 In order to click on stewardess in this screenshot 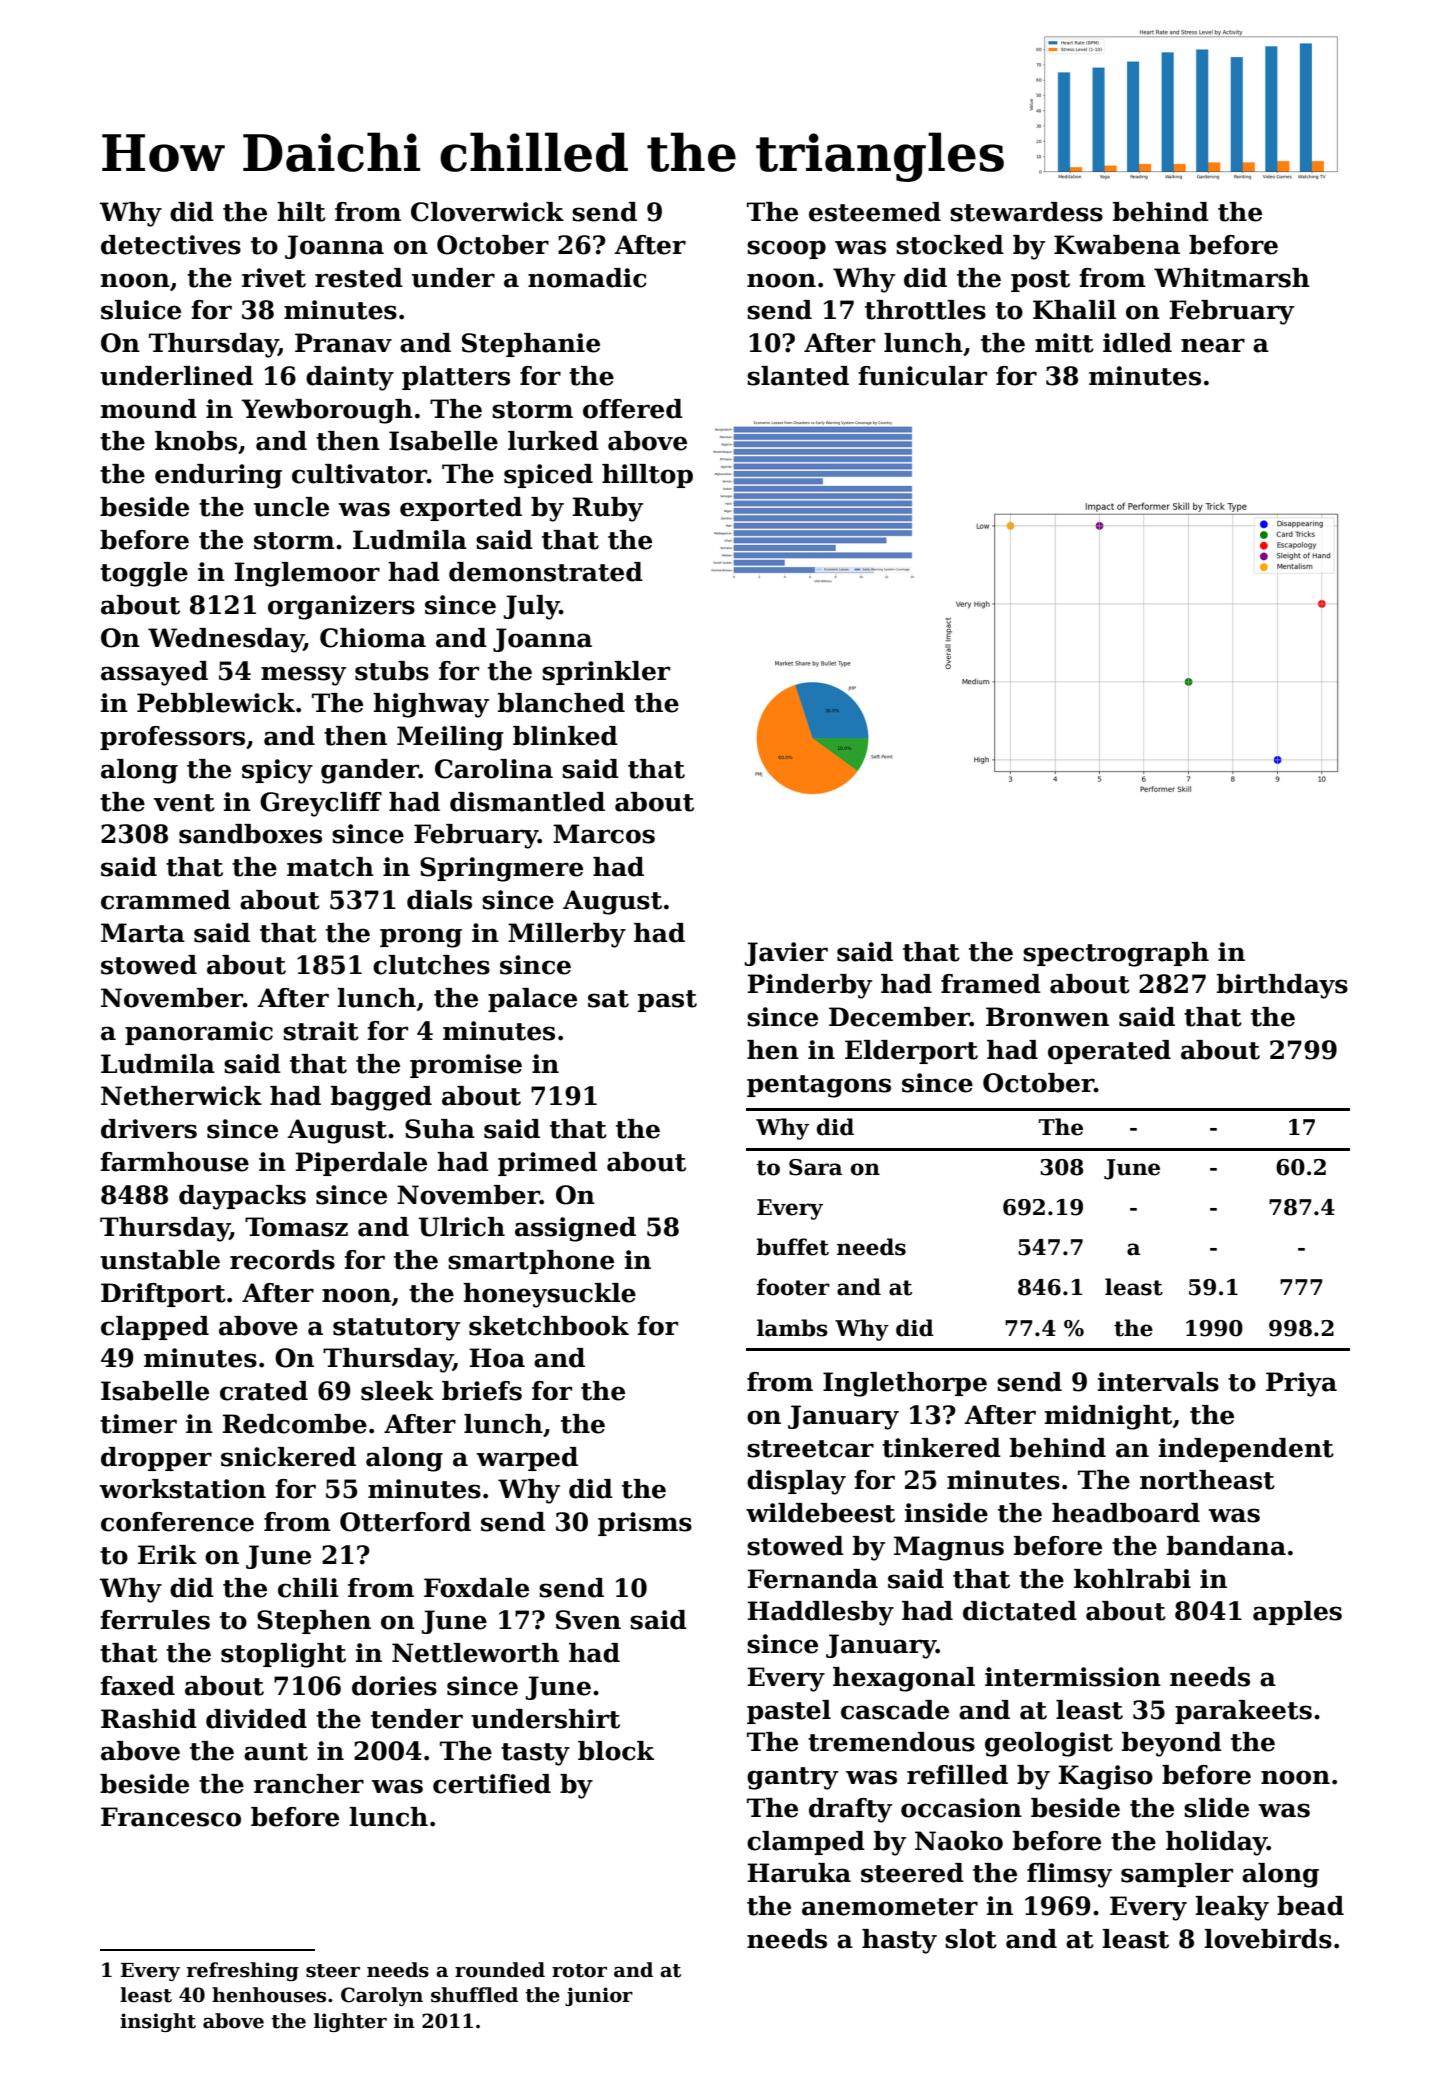, I will do `click(1026, 212)`.
